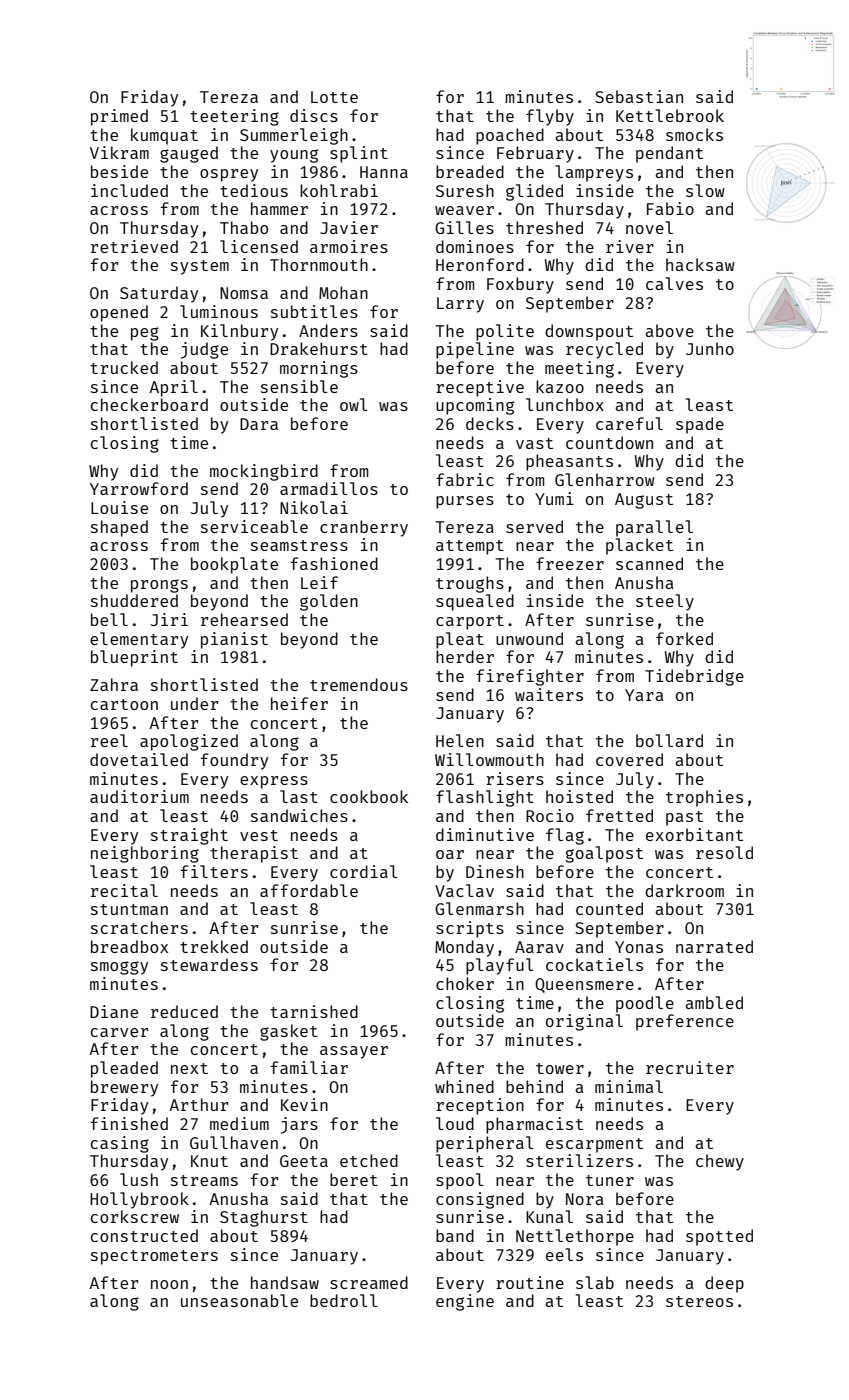 This screenshot has height=1400, width=849. I want to click on stereos, so click(699, 1301).
